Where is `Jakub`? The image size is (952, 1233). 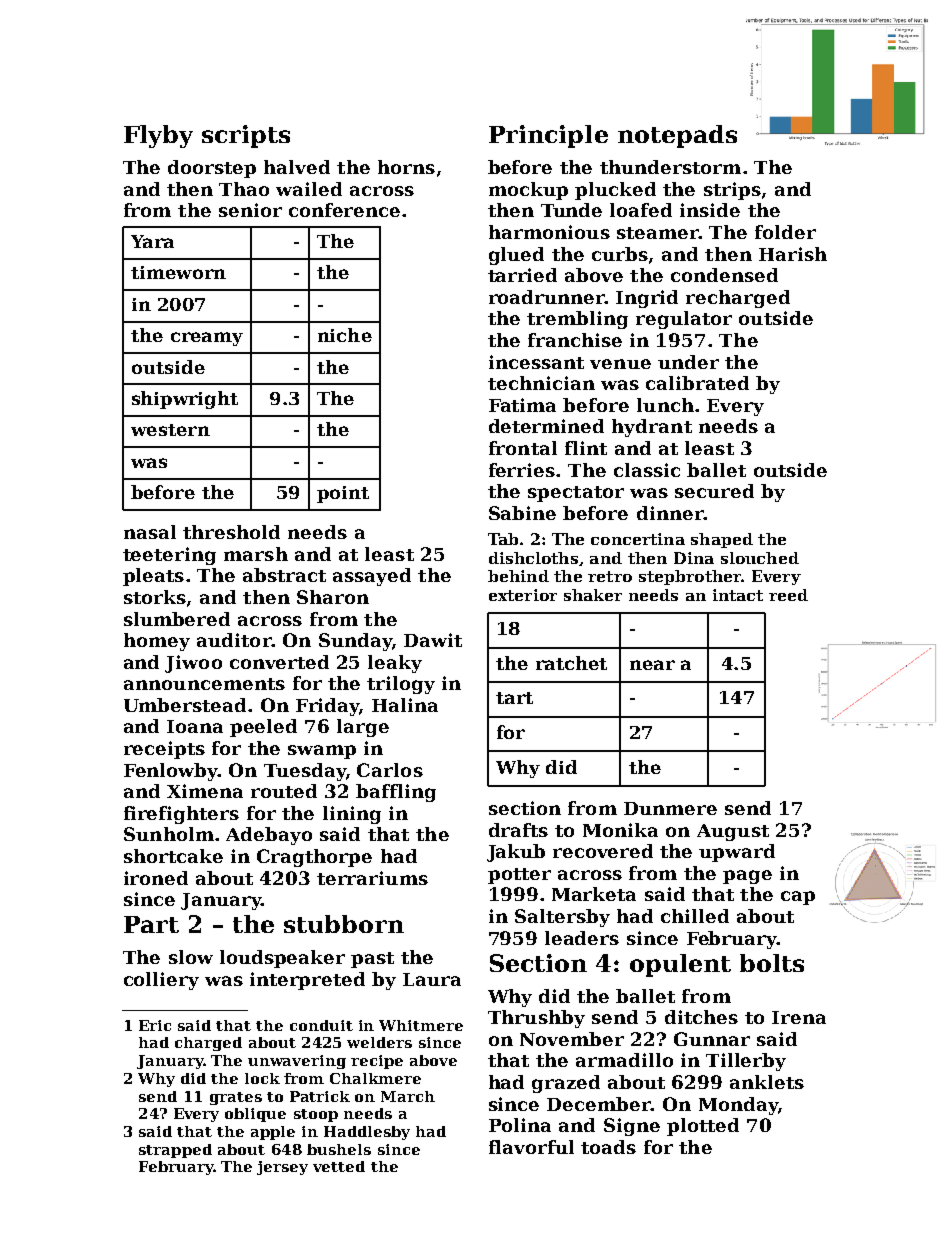
Jakub is located at coordinates (516, 853).
